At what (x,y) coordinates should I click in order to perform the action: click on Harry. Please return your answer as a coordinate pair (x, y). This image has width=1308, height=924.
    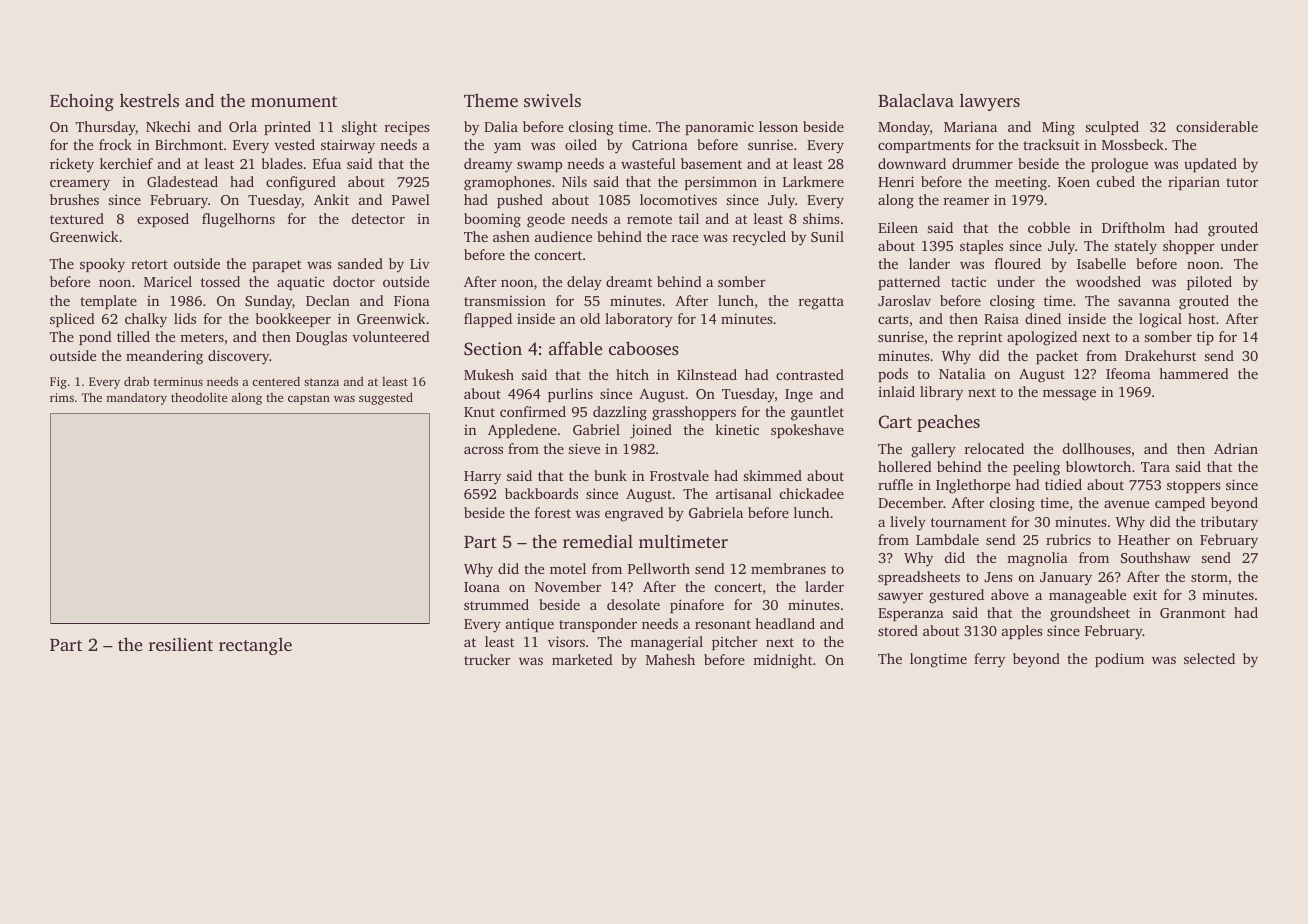
    Looking at the image, I should click on (482, 478).
